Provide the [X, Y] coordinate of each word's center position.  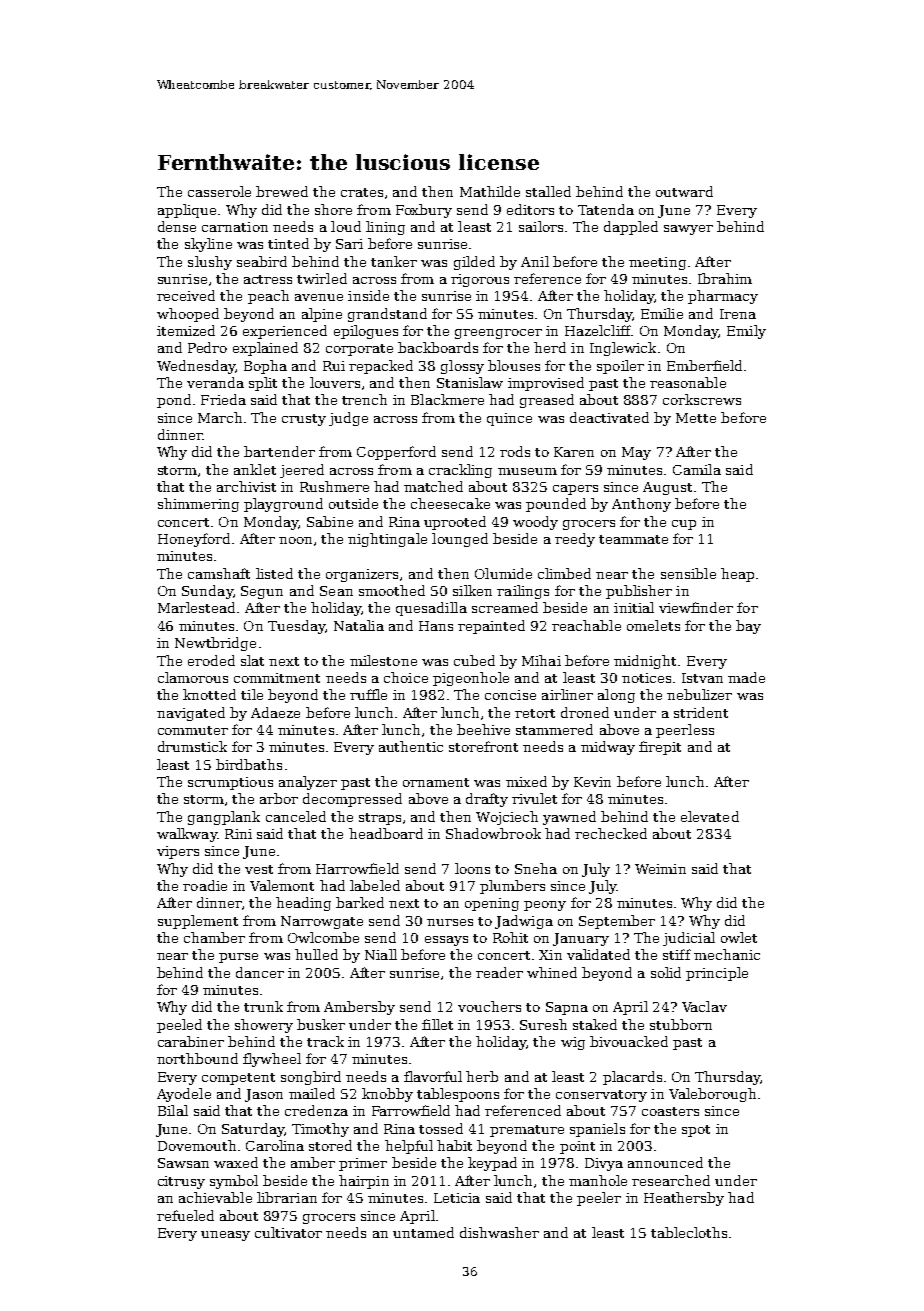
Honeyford [194, 540]
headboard [386, 833]
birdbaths [249, 764]
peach [268, 297]
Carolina [275, 1145]
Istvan [702, 678]
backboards [438, 347]
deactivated [609, 417]
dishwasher [499, 1232]
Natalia [359, 625]
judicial [689, 939]
